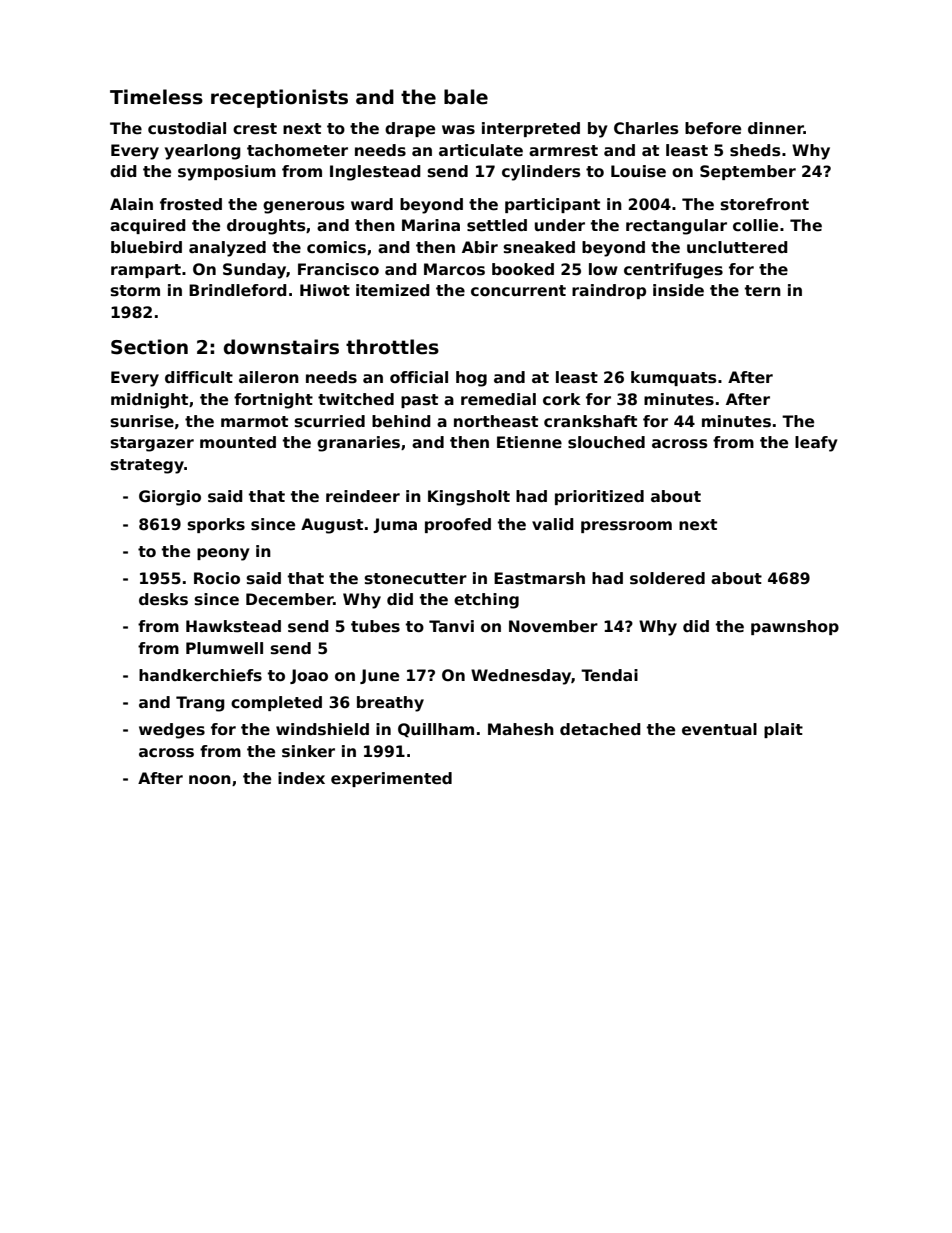 The height and width of the image is (1233, 952). Describe the element at coordinates (816, 444) in the image. I see `leafy` at that location.
